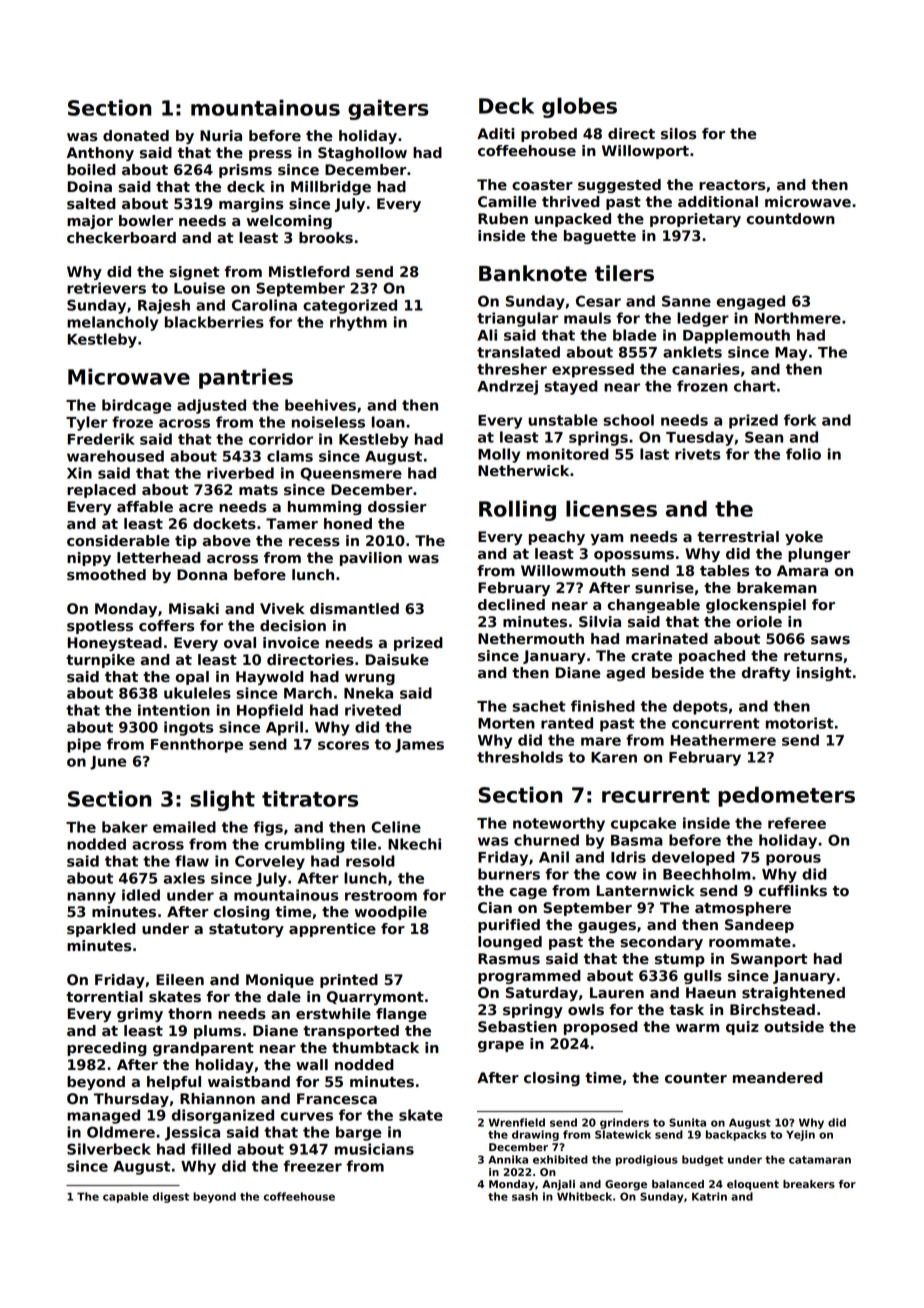  Describe the element at coordinates (350, 306) in the screenshot. I see `categorized` at that location.
